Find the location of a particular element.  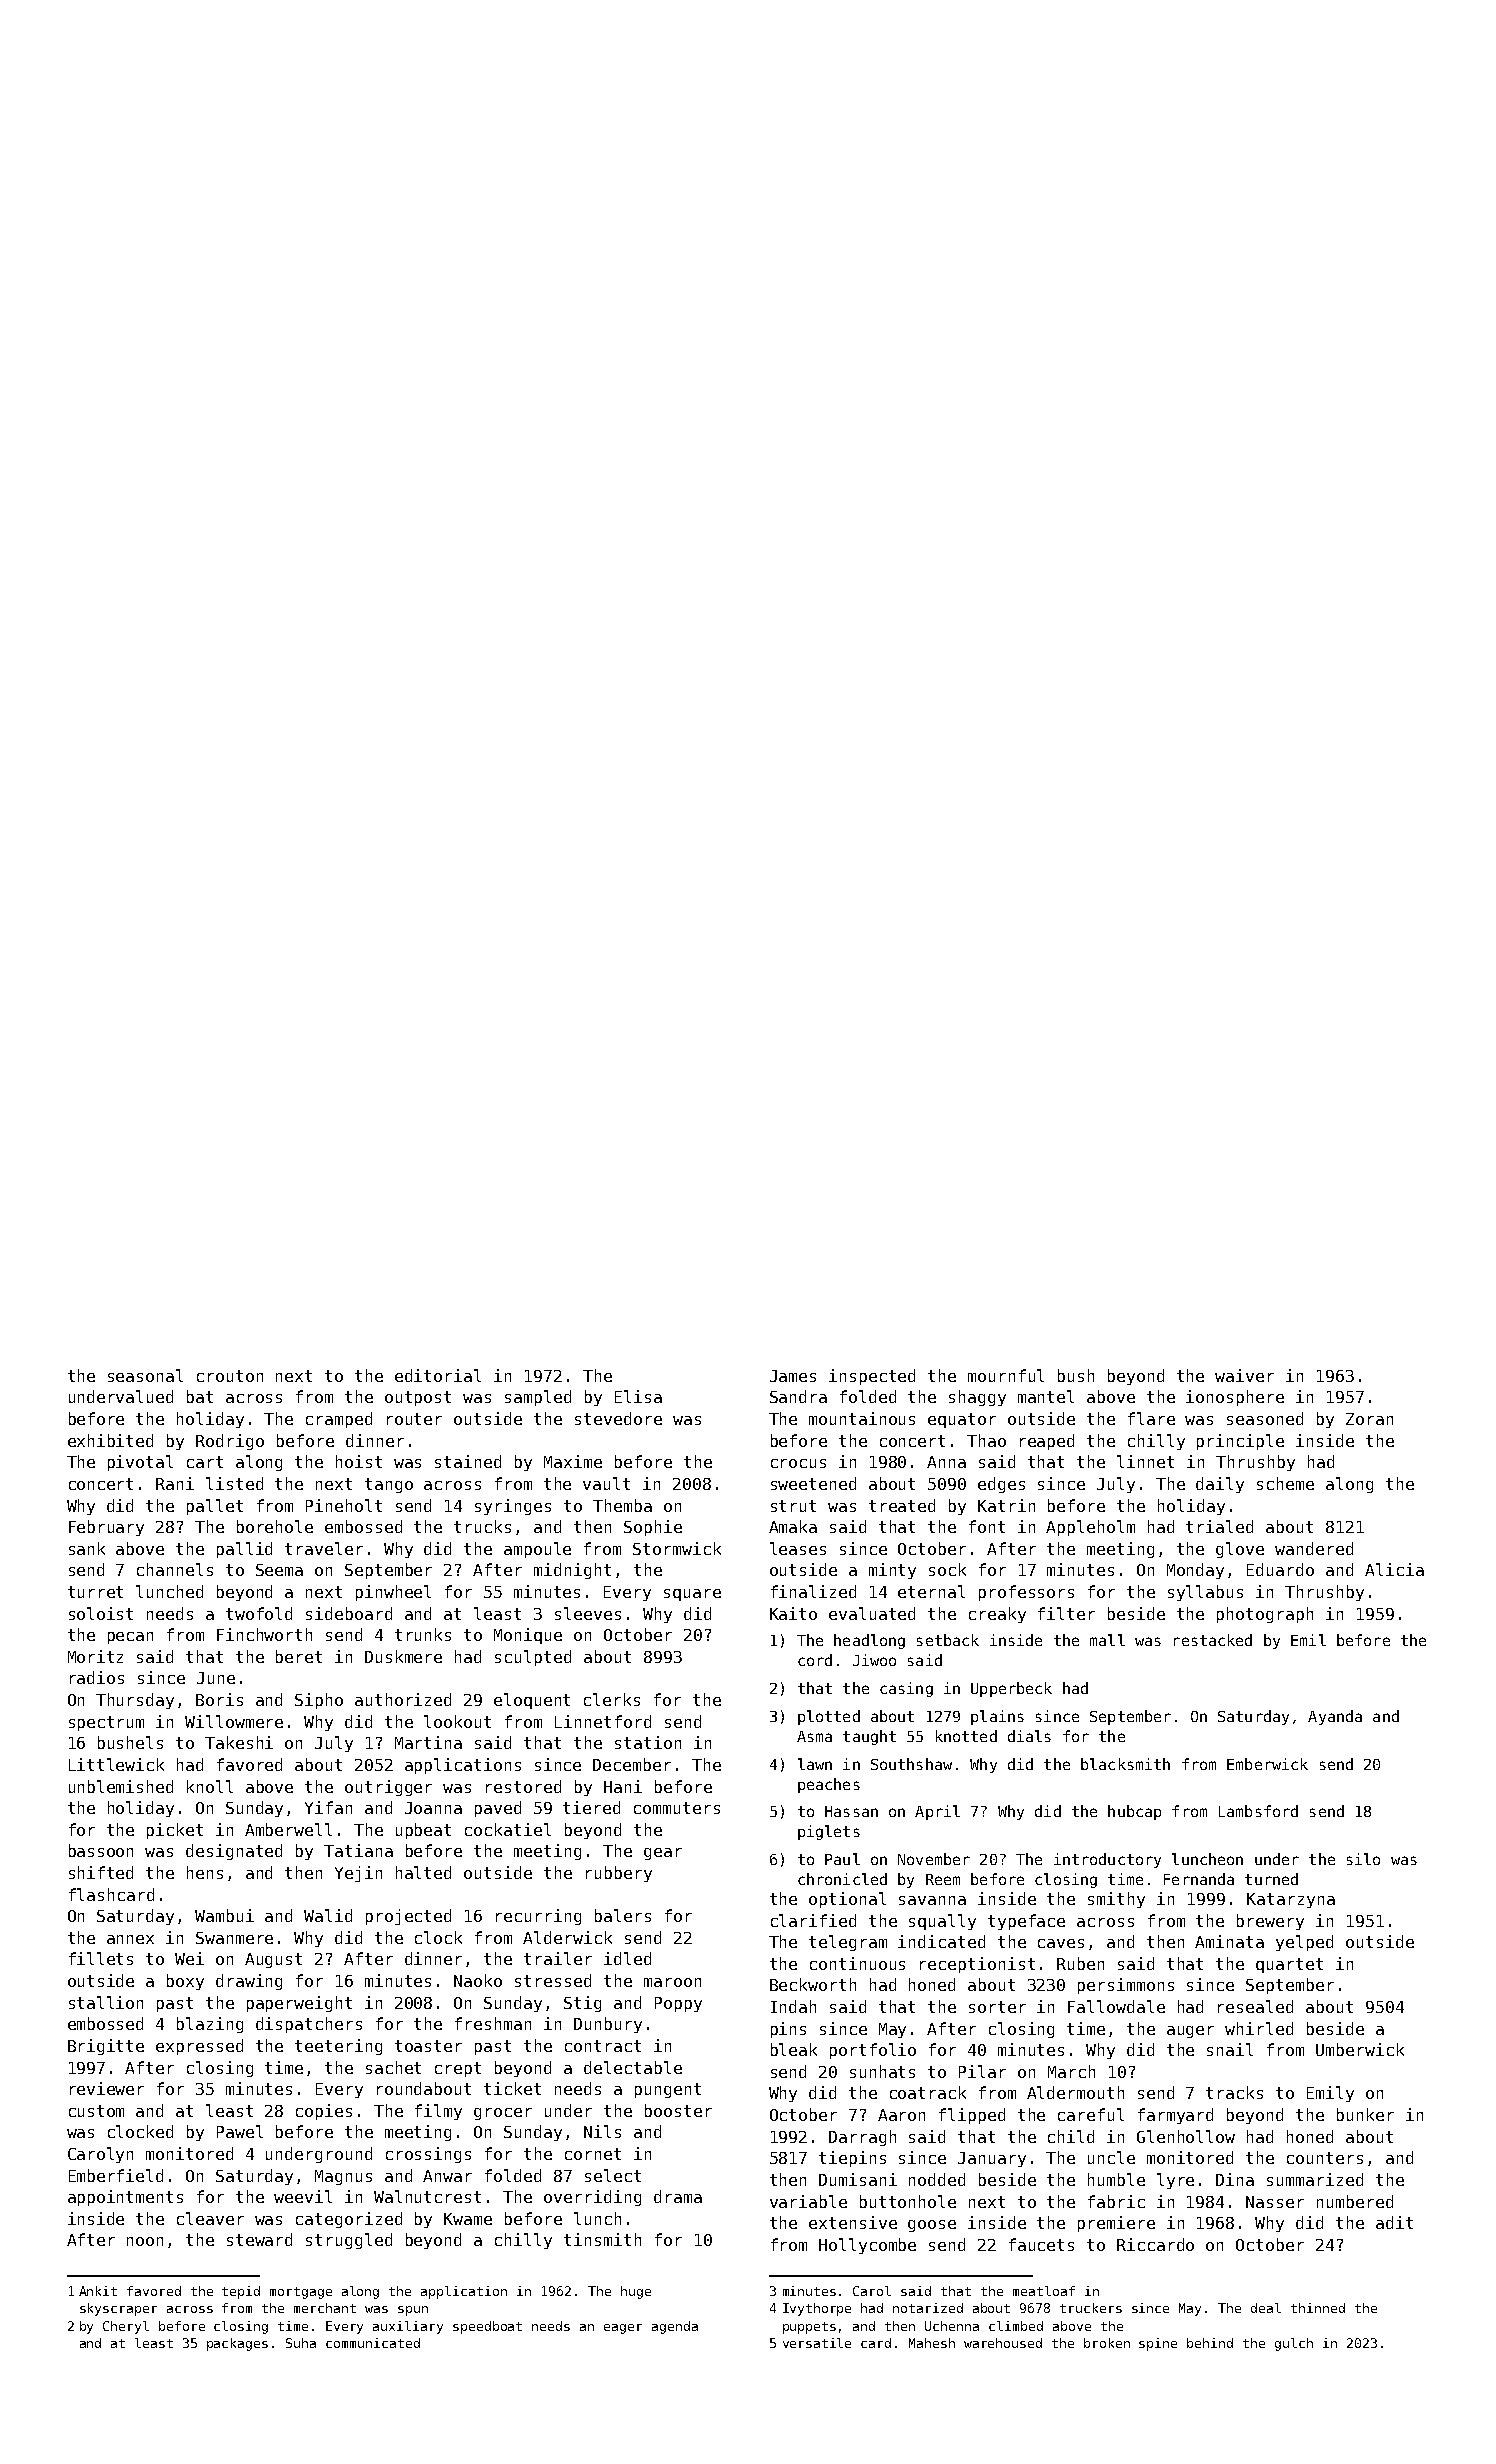

custom is located at coordinates (96, 2111).
